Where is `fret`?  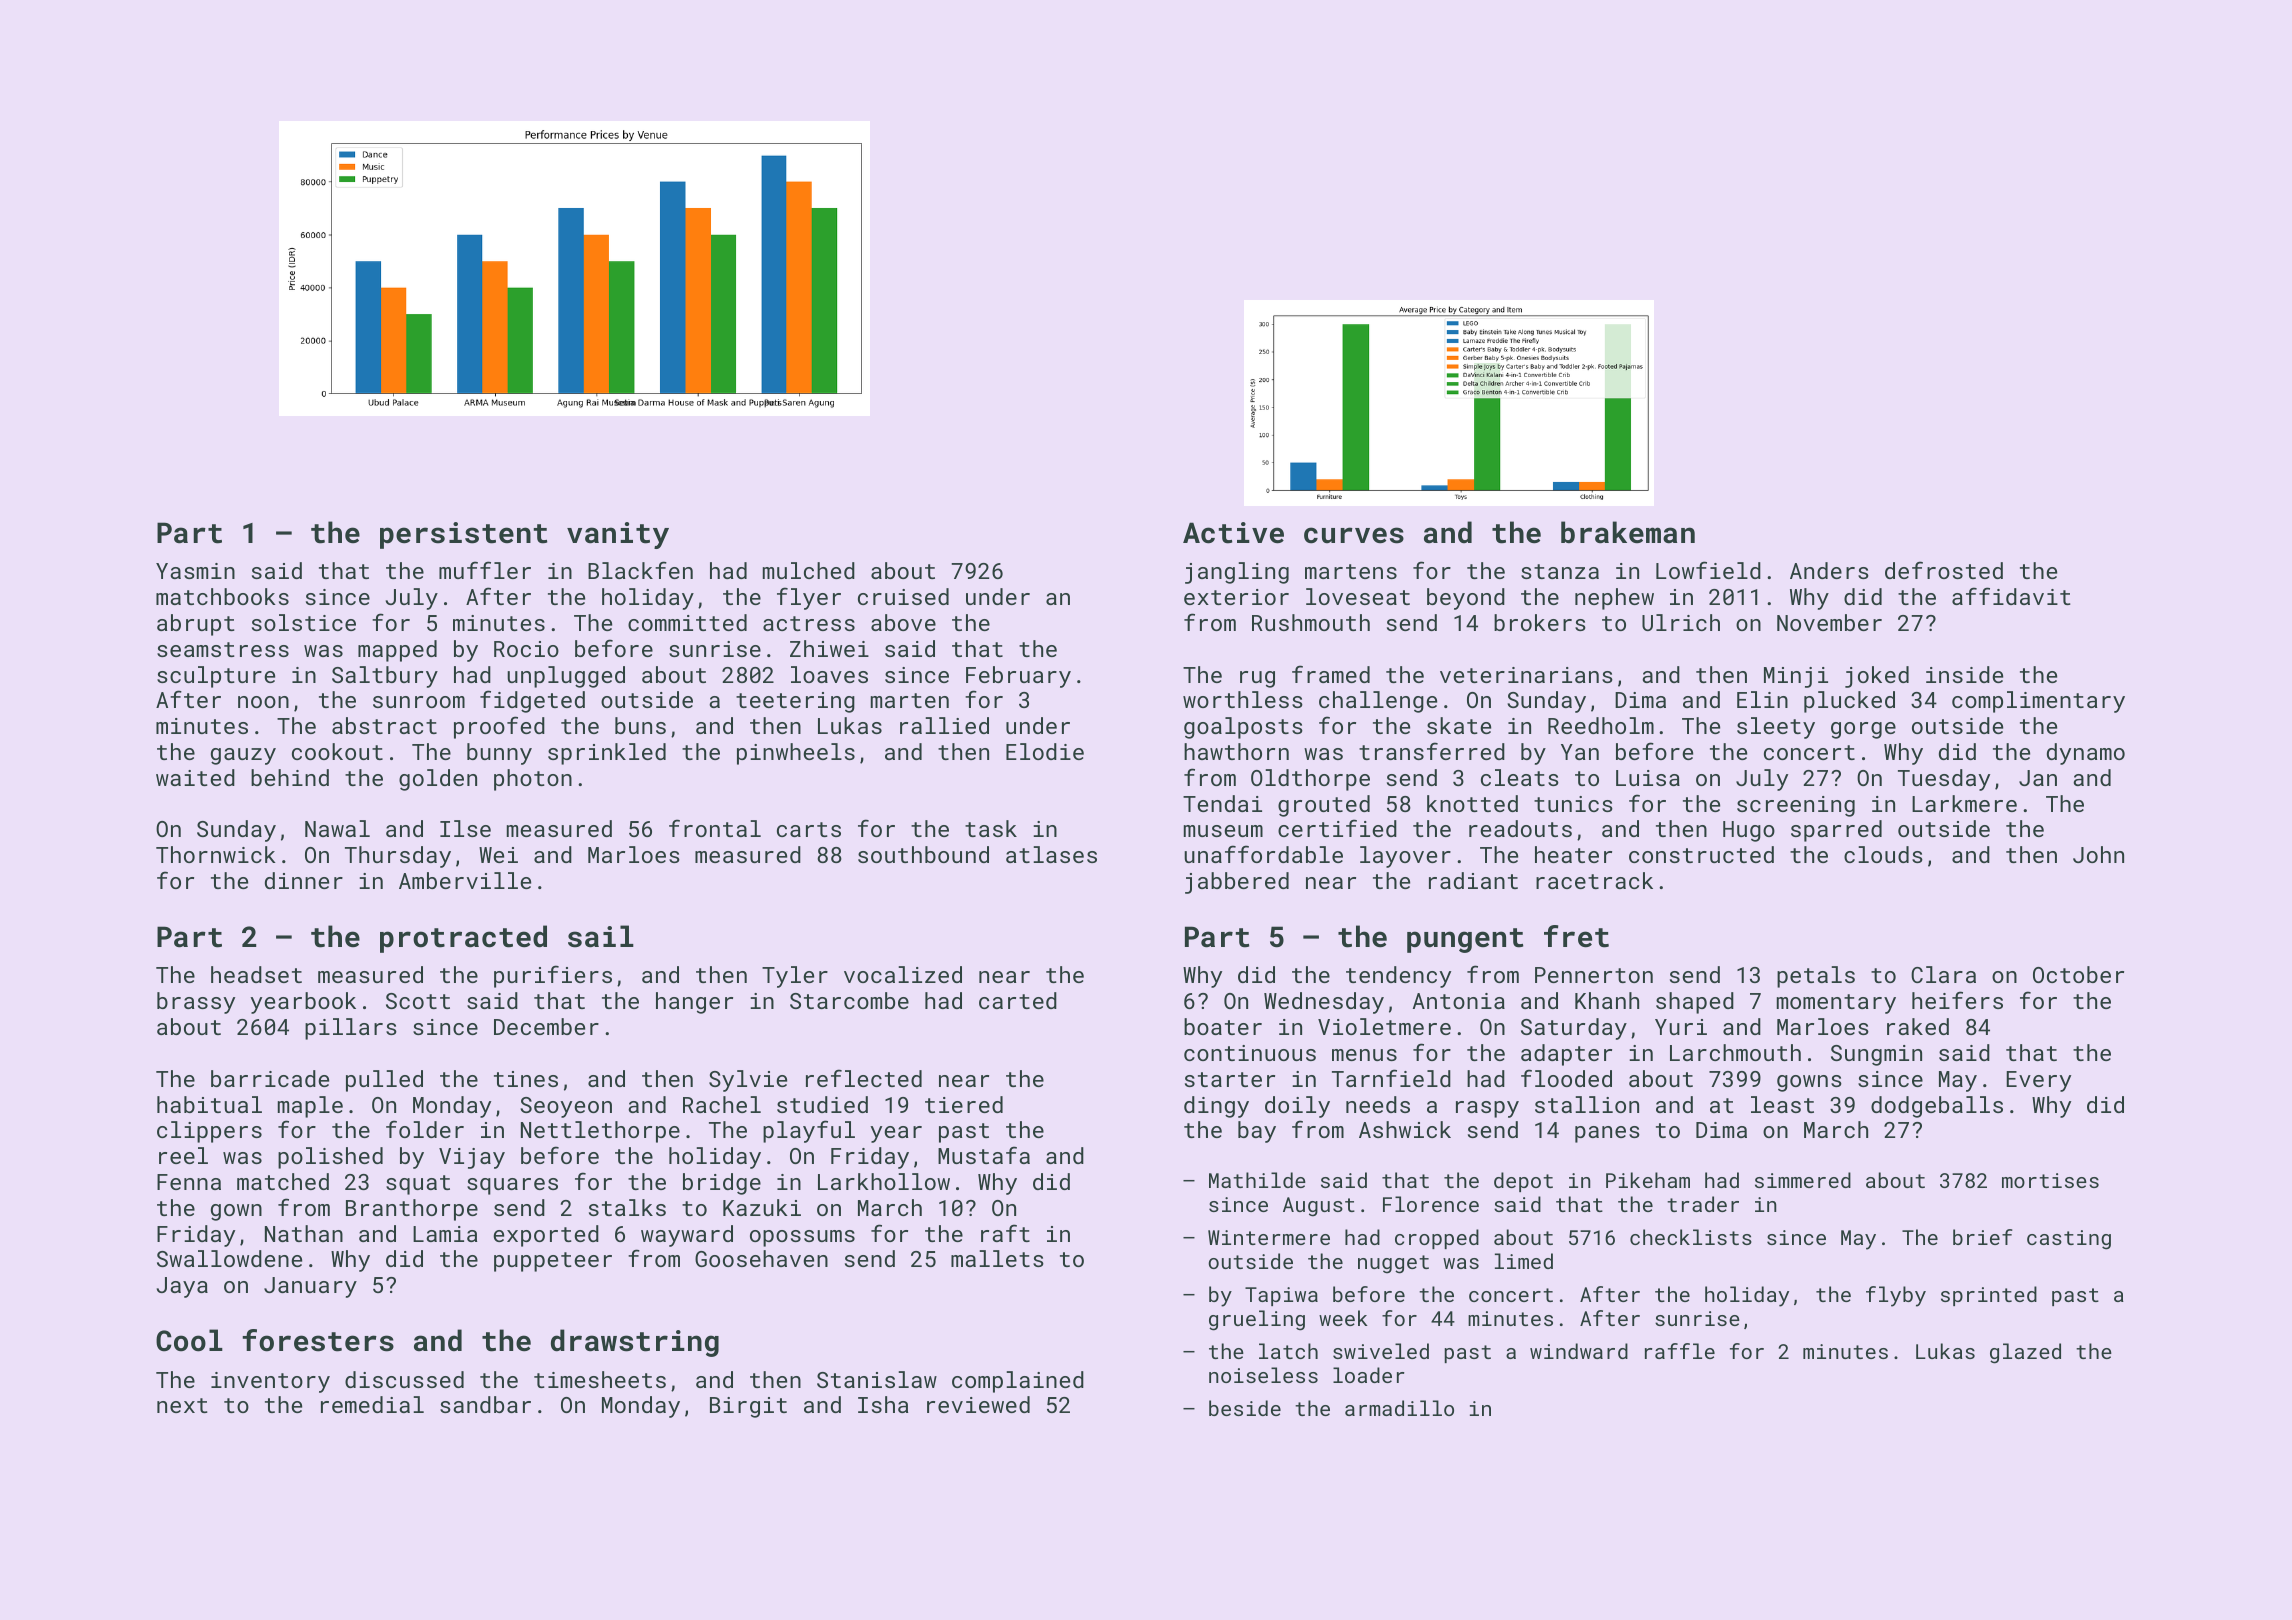 fret is located at coordinates (1576, 936).
